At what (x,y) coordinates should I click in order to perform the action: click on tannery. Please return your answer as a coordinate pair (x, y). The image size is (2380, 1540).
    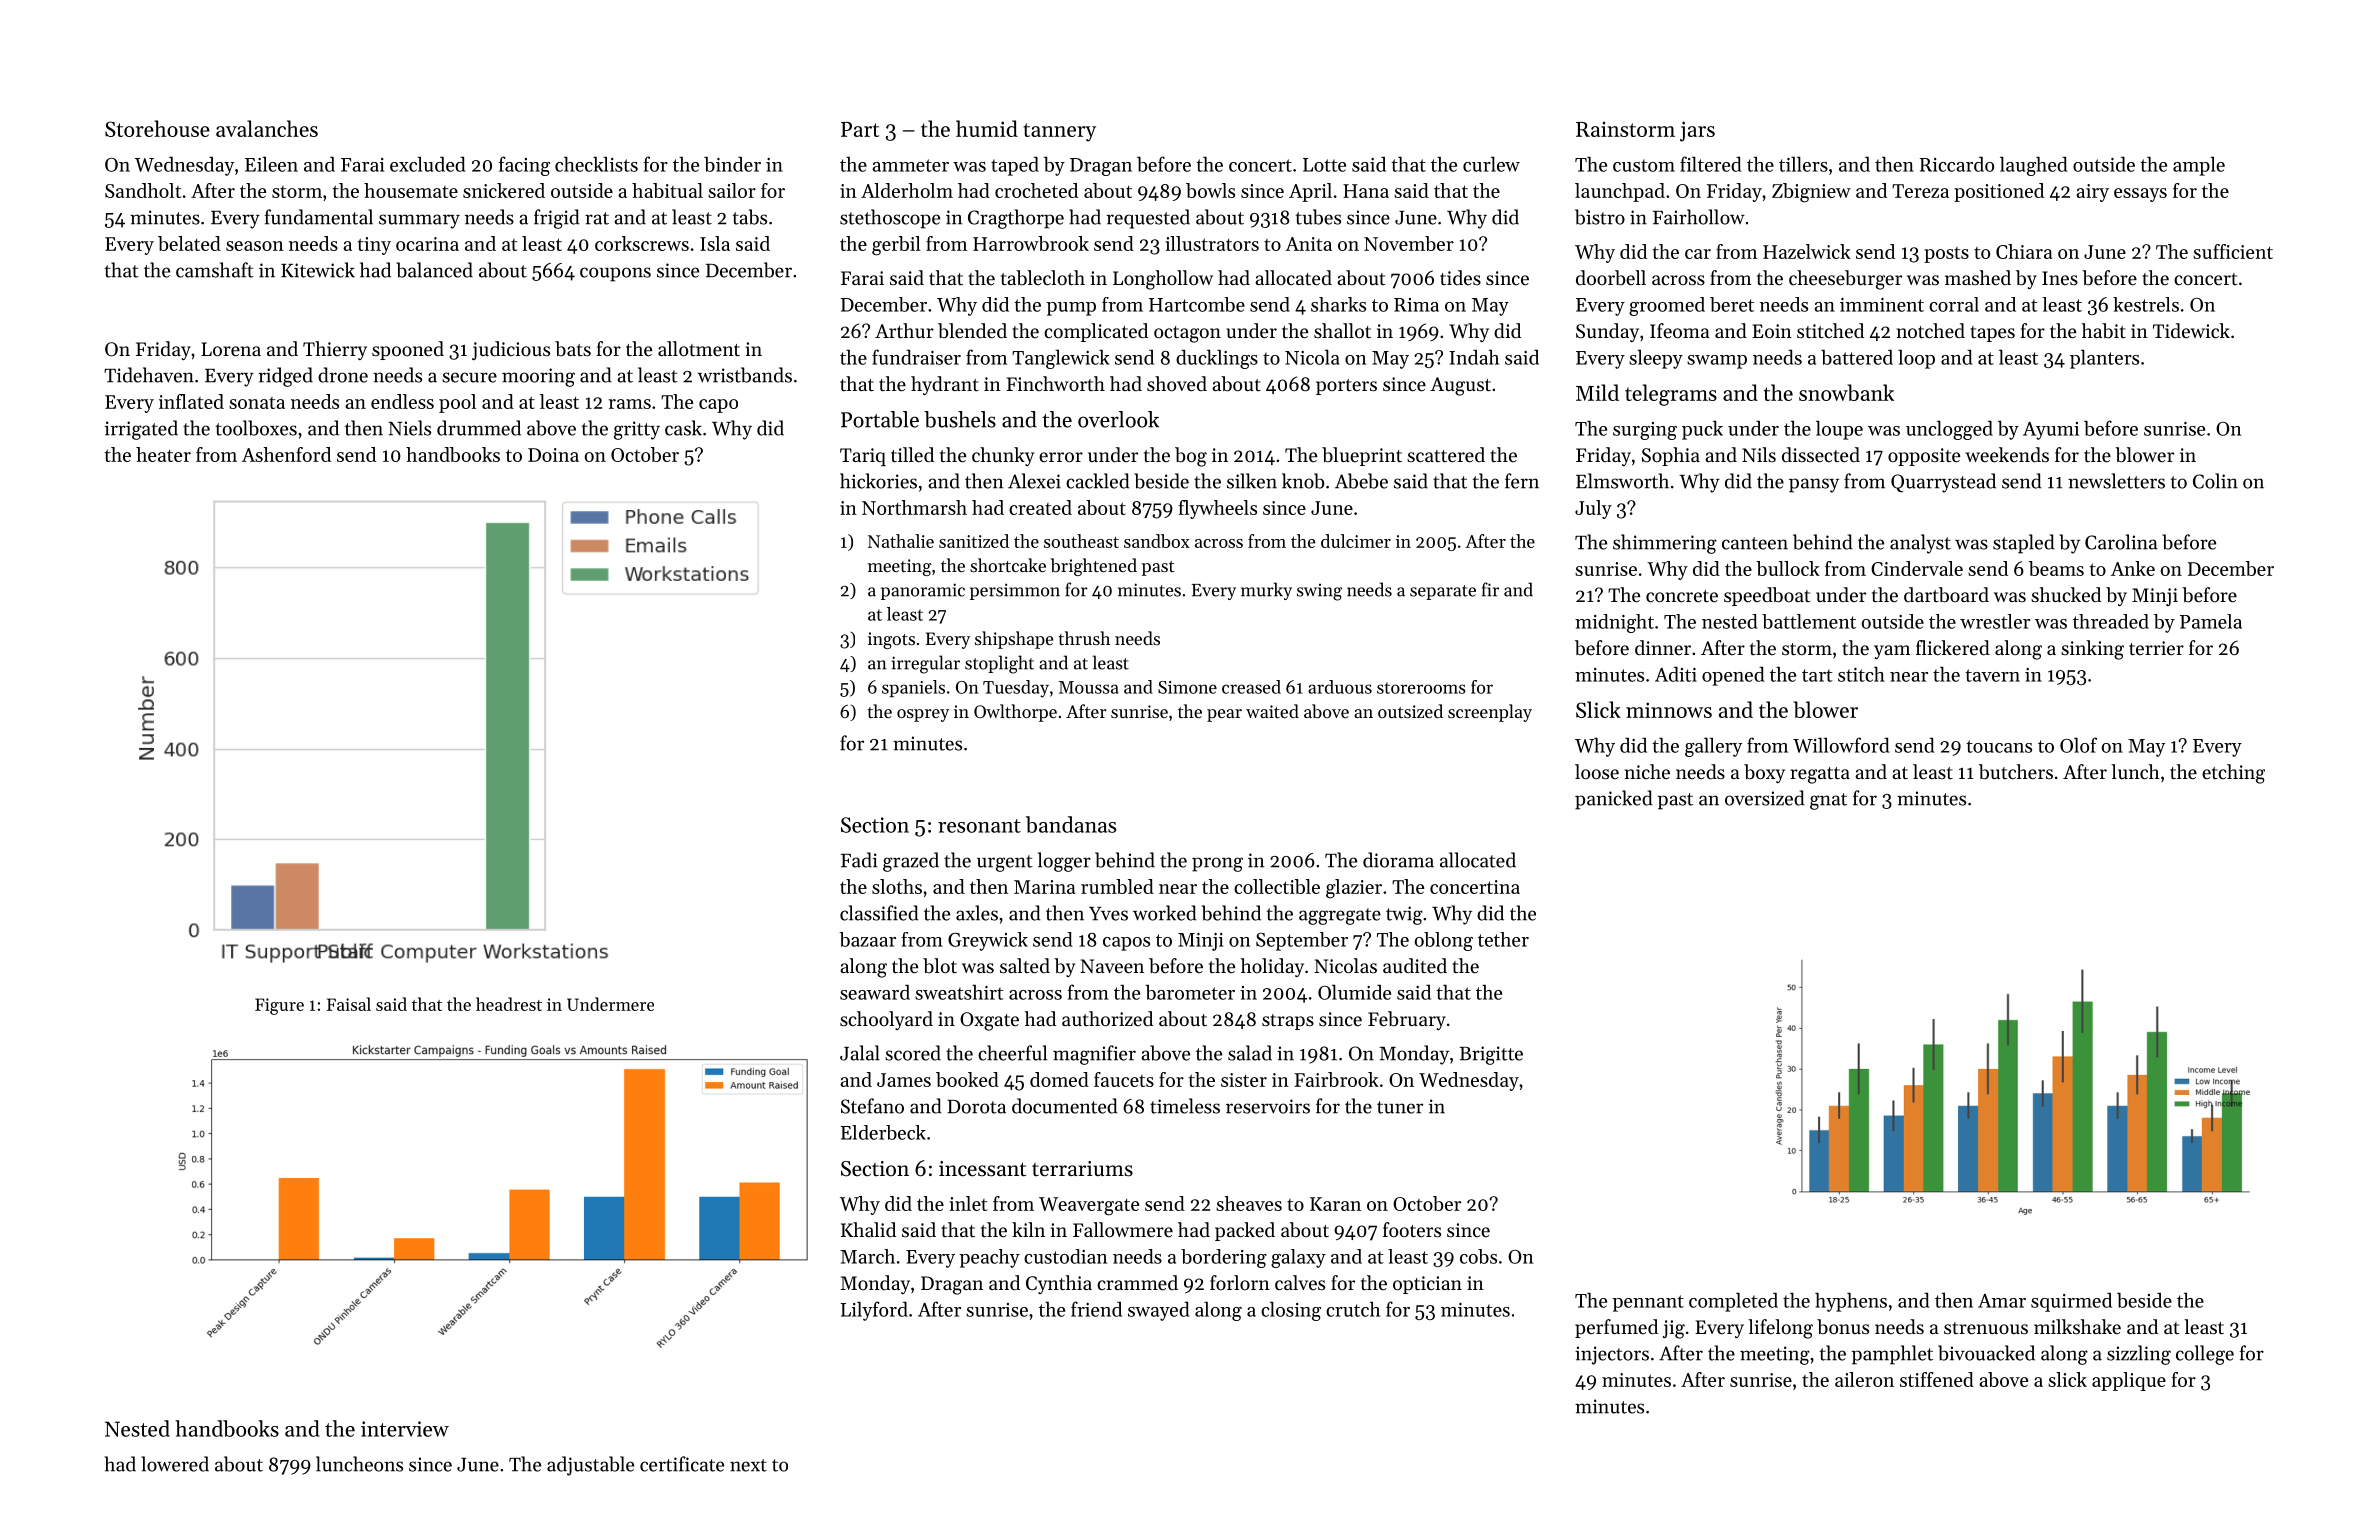
    Looking at the image, I should click on (1059, 132).
